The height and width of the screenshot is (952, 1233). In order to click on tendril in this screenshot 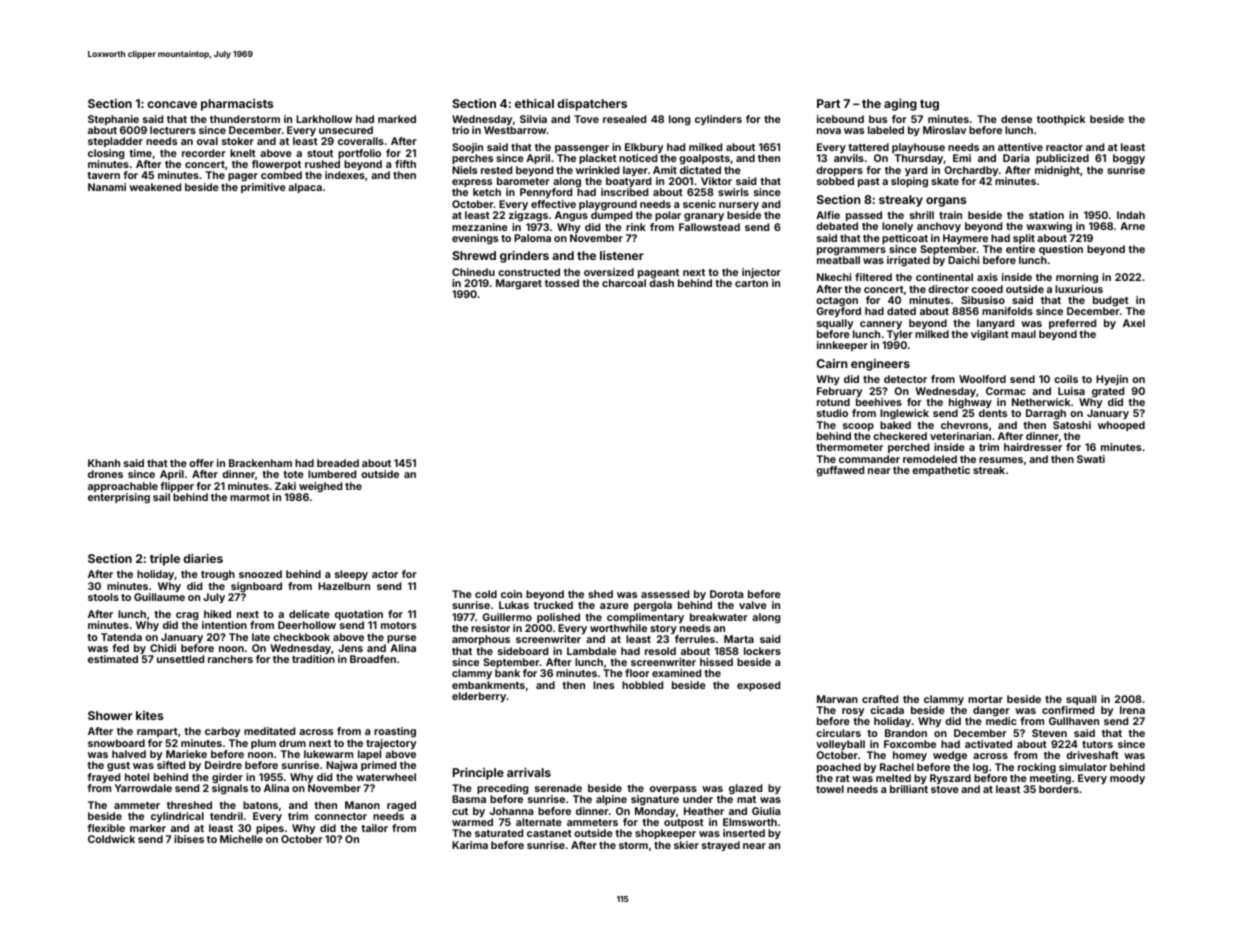, I will do `click(226, 816)`.
